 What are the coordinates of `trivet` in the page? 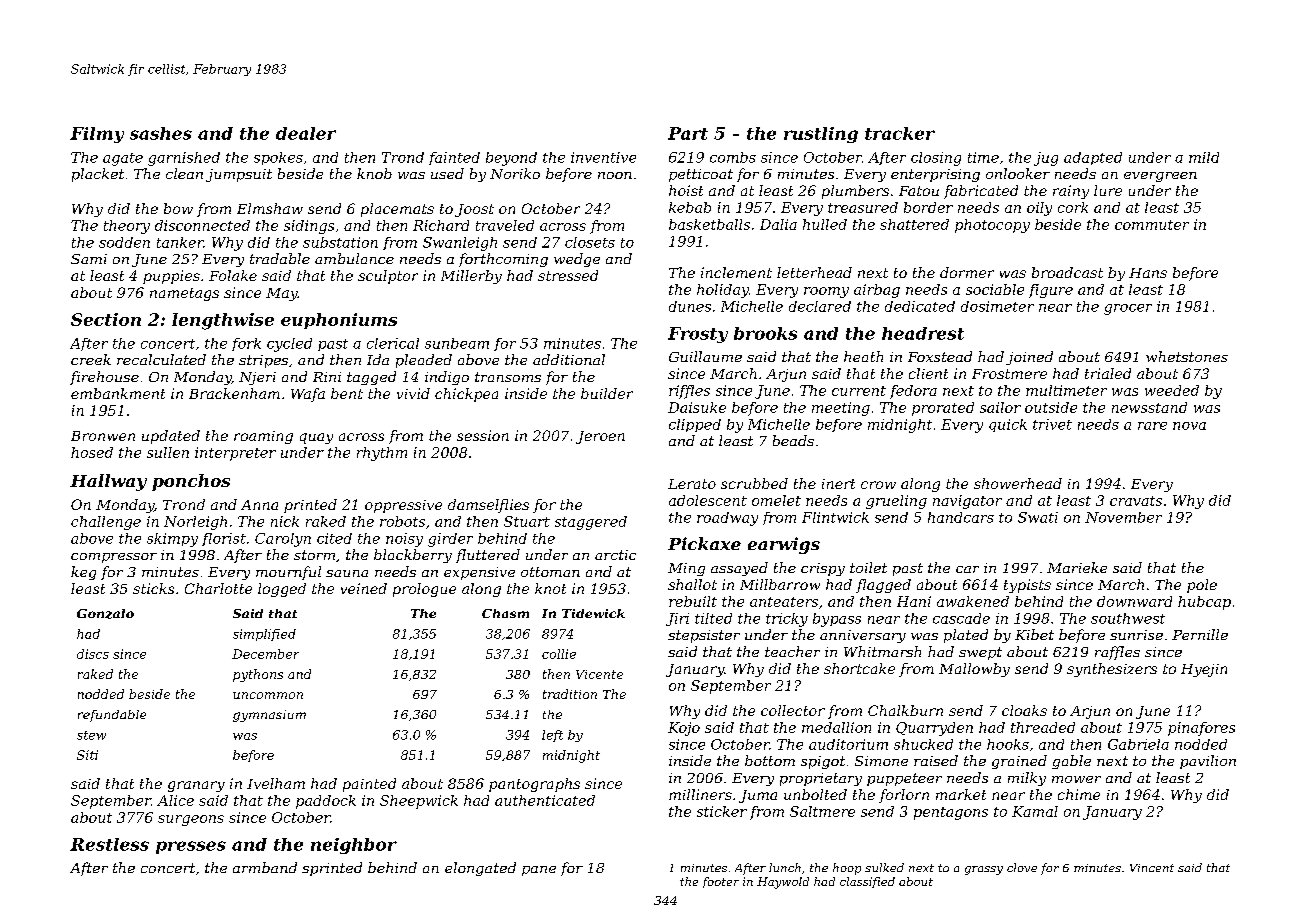 It's located at (1052, 424).
